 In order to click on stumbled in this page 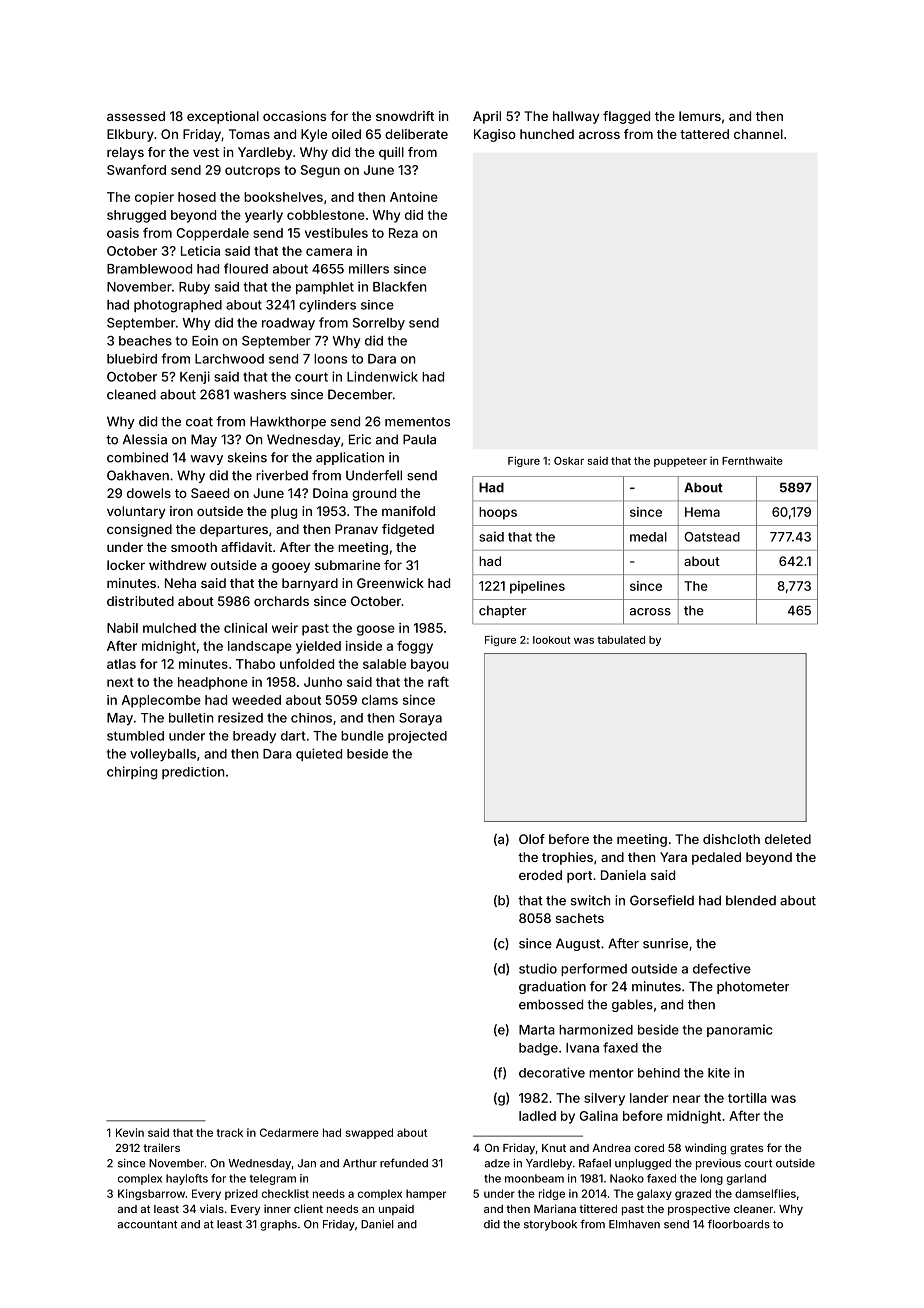, I will do `click(135, 736)`.
